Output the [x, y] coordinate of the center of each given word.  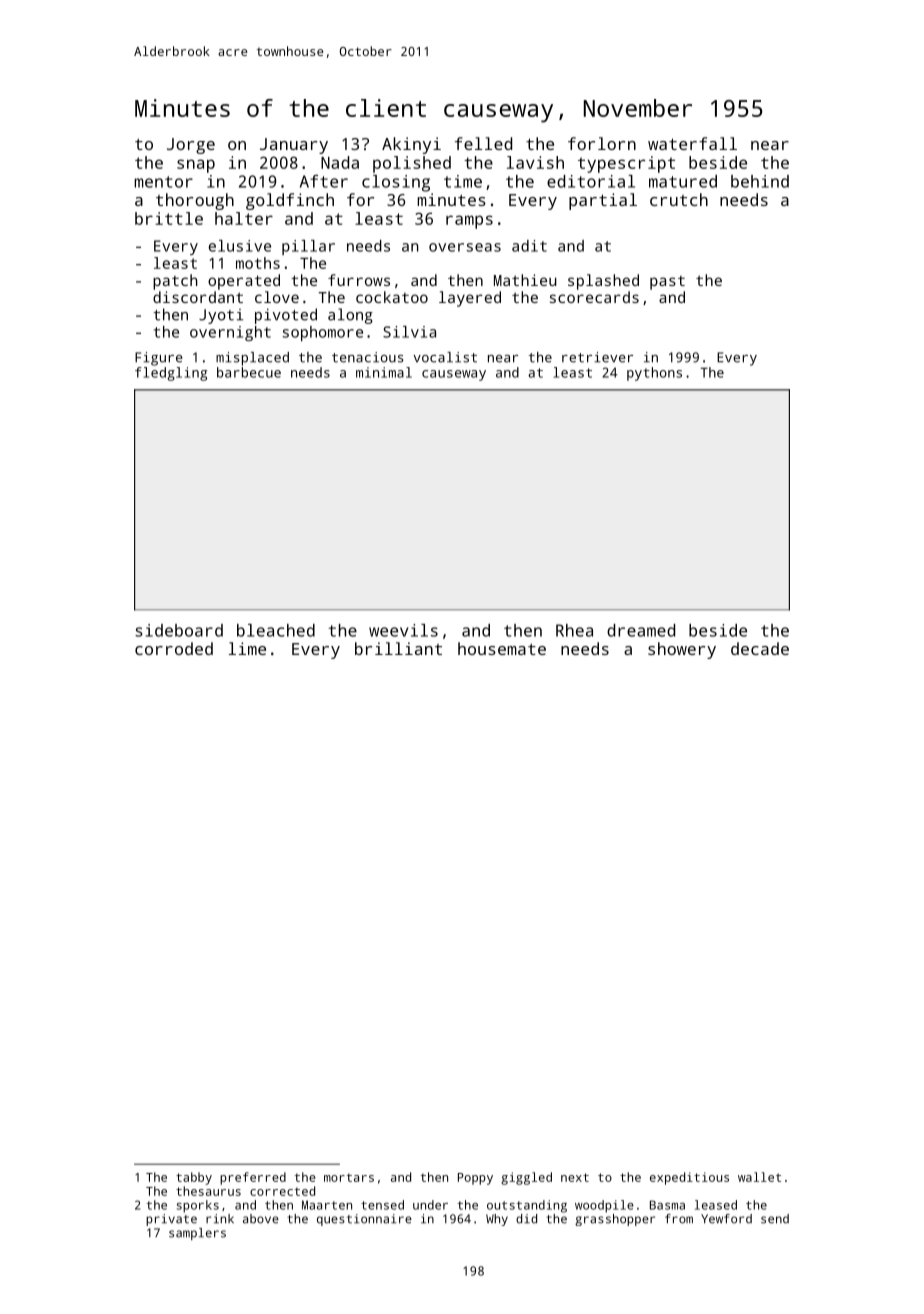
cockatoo [392, 297]
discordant [198, 297]
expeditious [689, 1178]
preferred [253, 1178]
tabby [194, 1178]
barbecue [249, 372]
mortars [349, 1177]
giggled [526, 1178]
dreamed [641, 630]
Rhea [574, 630]
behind [760, 181]
